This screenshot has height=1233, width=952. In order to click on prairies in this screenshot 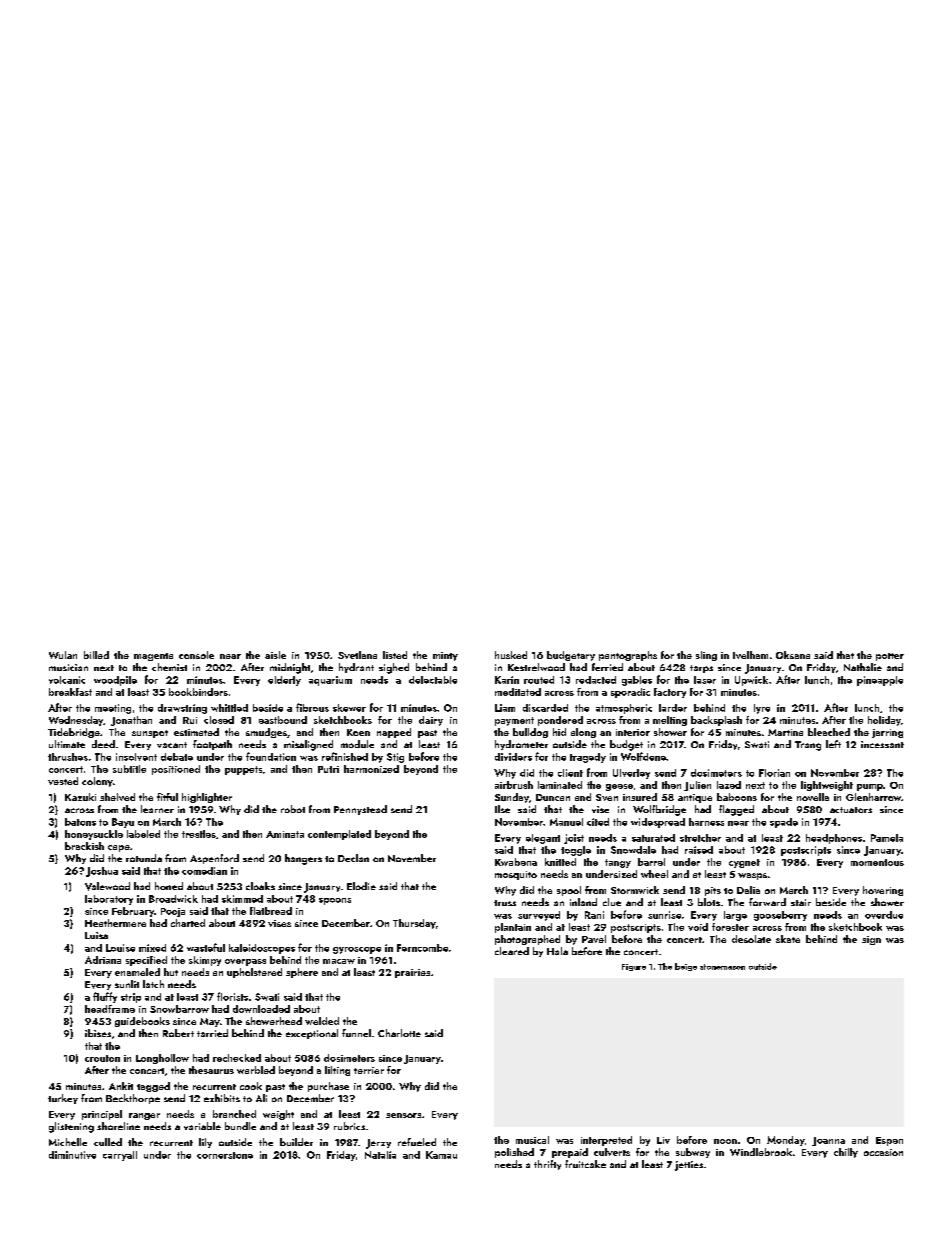, I will do `click(412, 973)`.
